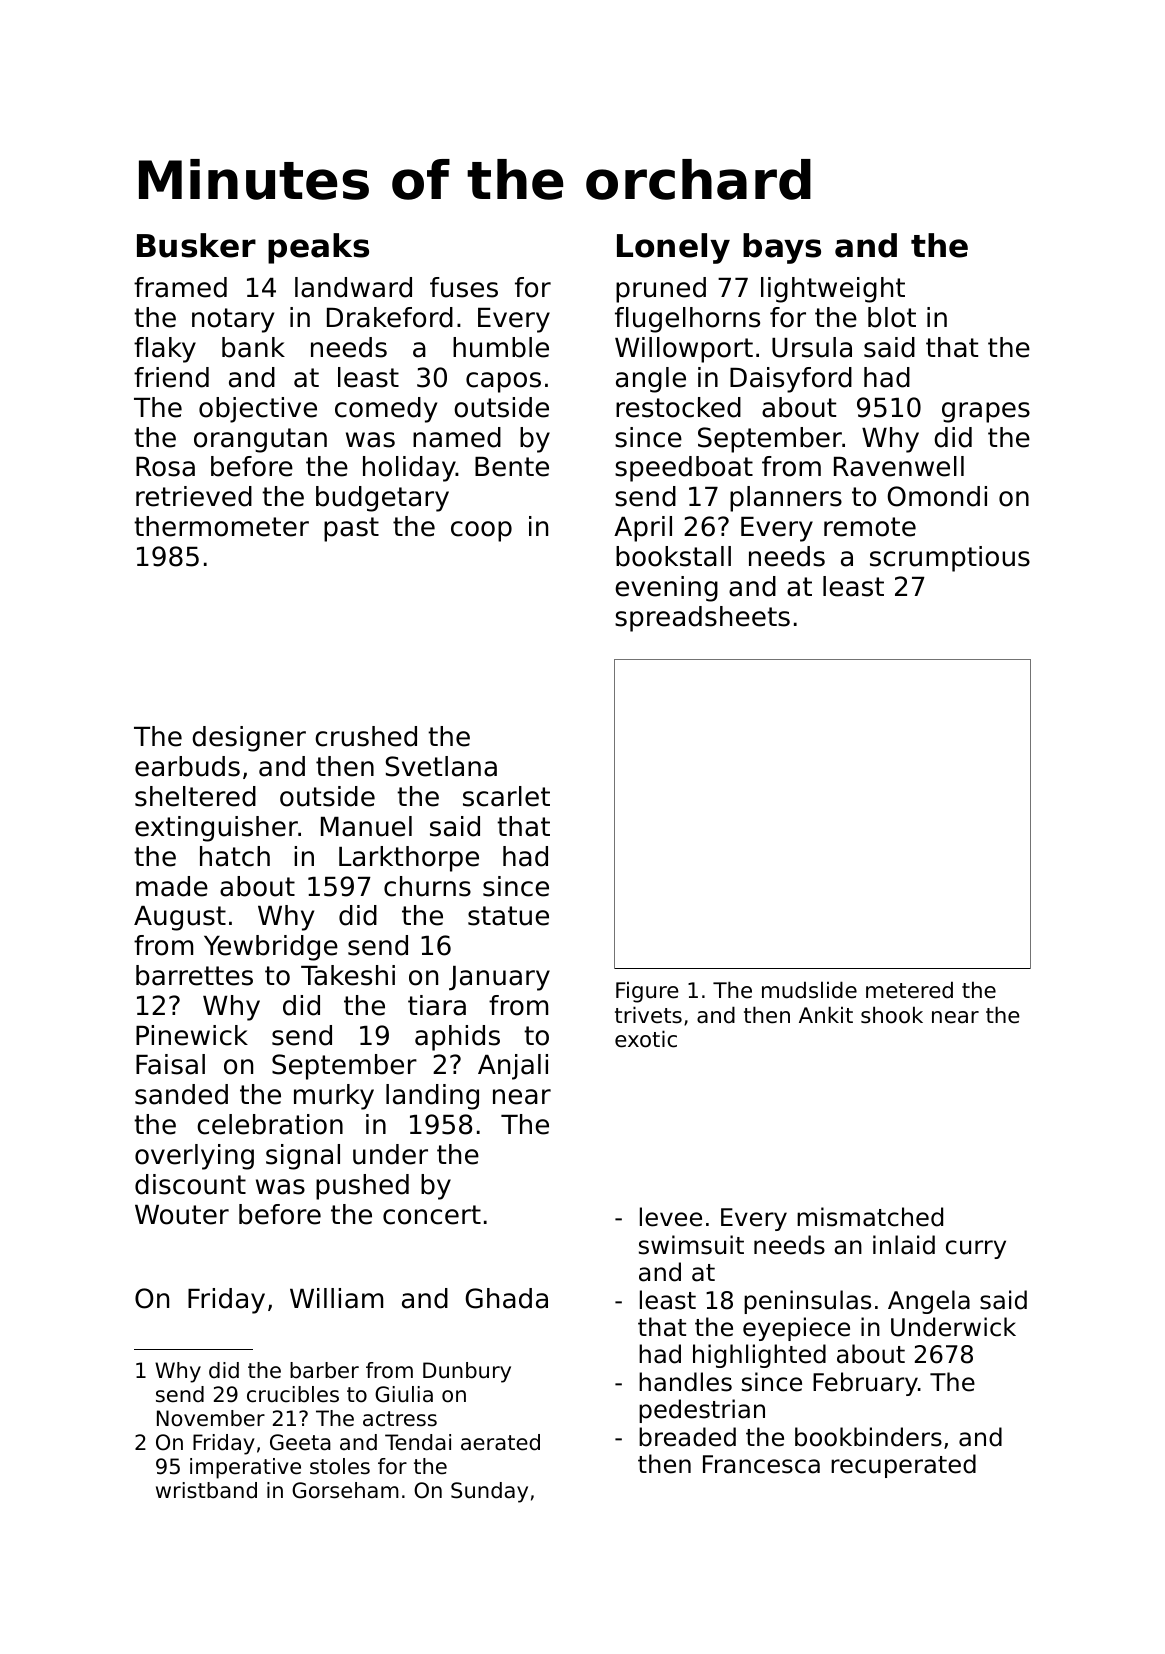  What do you see at coordinates (899, 466) in the image?
I see `Ravenwell` at bounding box center [899, 466].
